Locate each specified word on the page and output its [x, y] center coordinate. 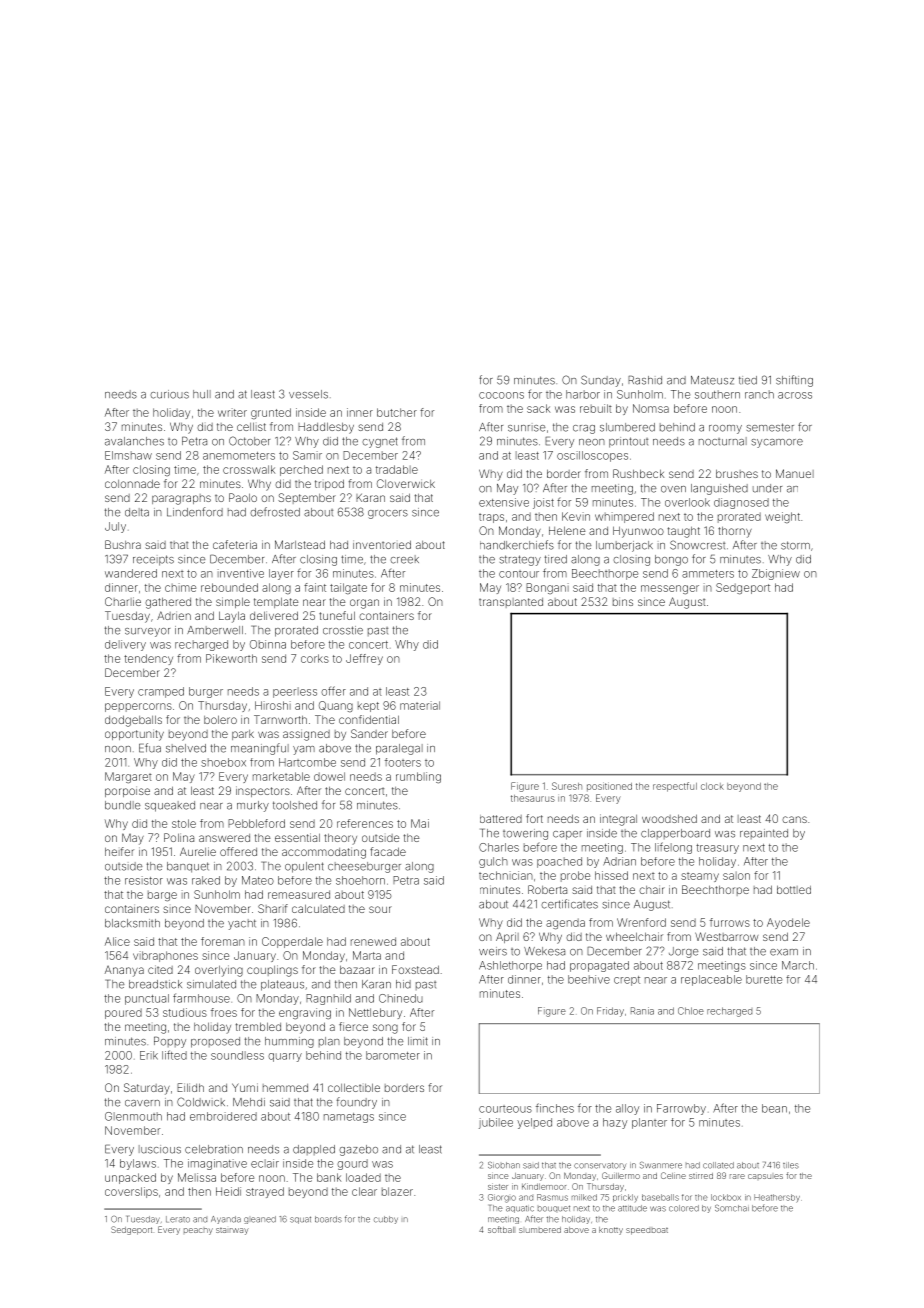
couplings [272, 971]
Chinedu [401, 998]
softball [501, 1229]
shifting [794, 381]
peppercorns [138, 707]
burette [764, 979]
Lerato [178, 1219]
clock [712, 786]
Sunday [601, 381]
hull [202, 394]
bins [623, 601]
